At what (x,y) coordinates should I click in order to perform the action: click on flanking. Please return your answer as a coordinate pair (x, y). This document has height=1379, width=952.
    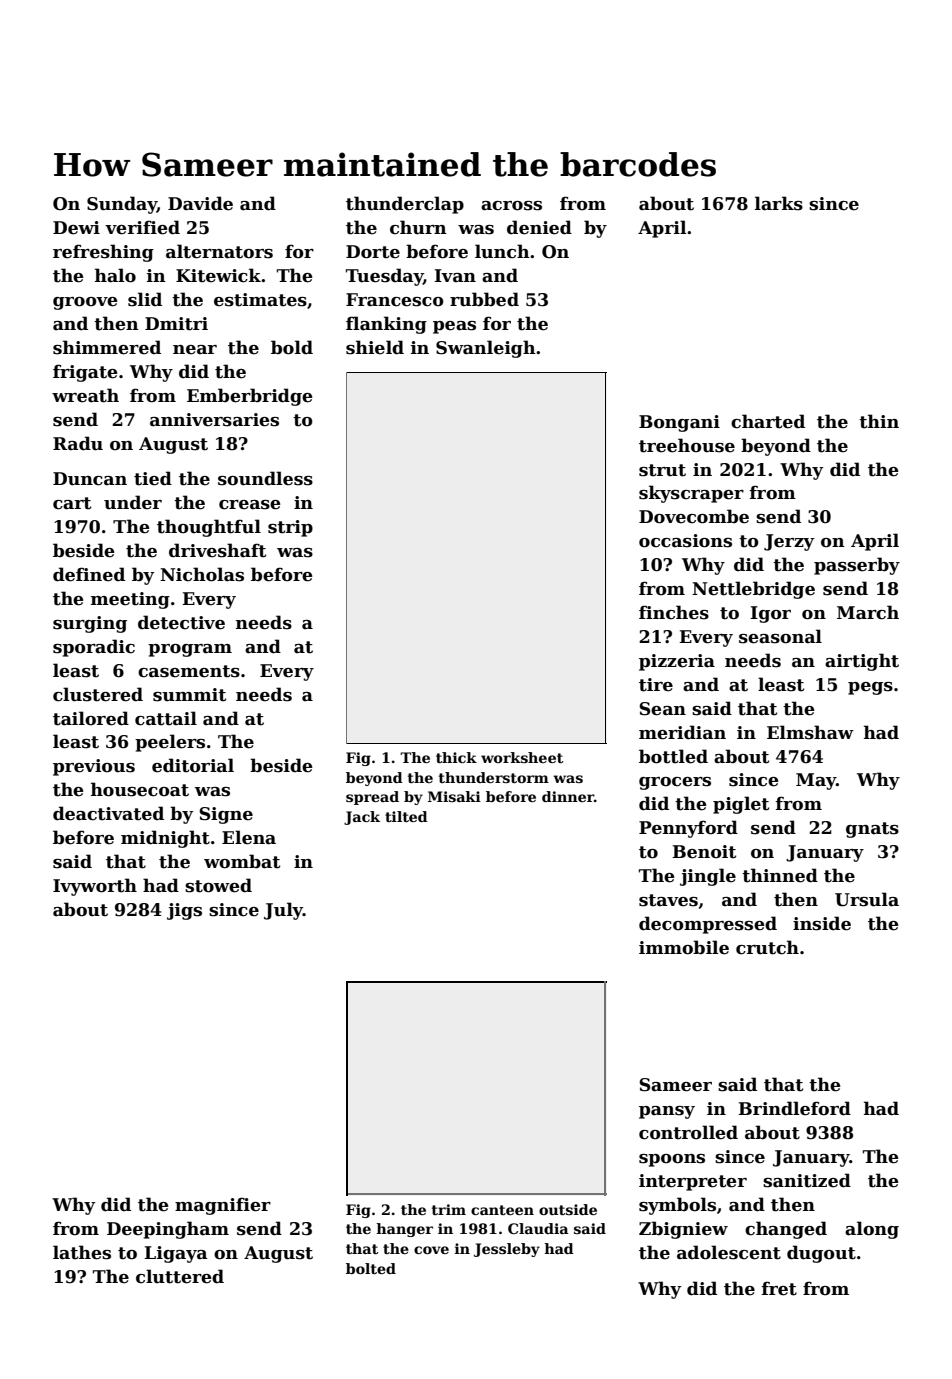
    Looking at the image, I should click on (386, 325).
